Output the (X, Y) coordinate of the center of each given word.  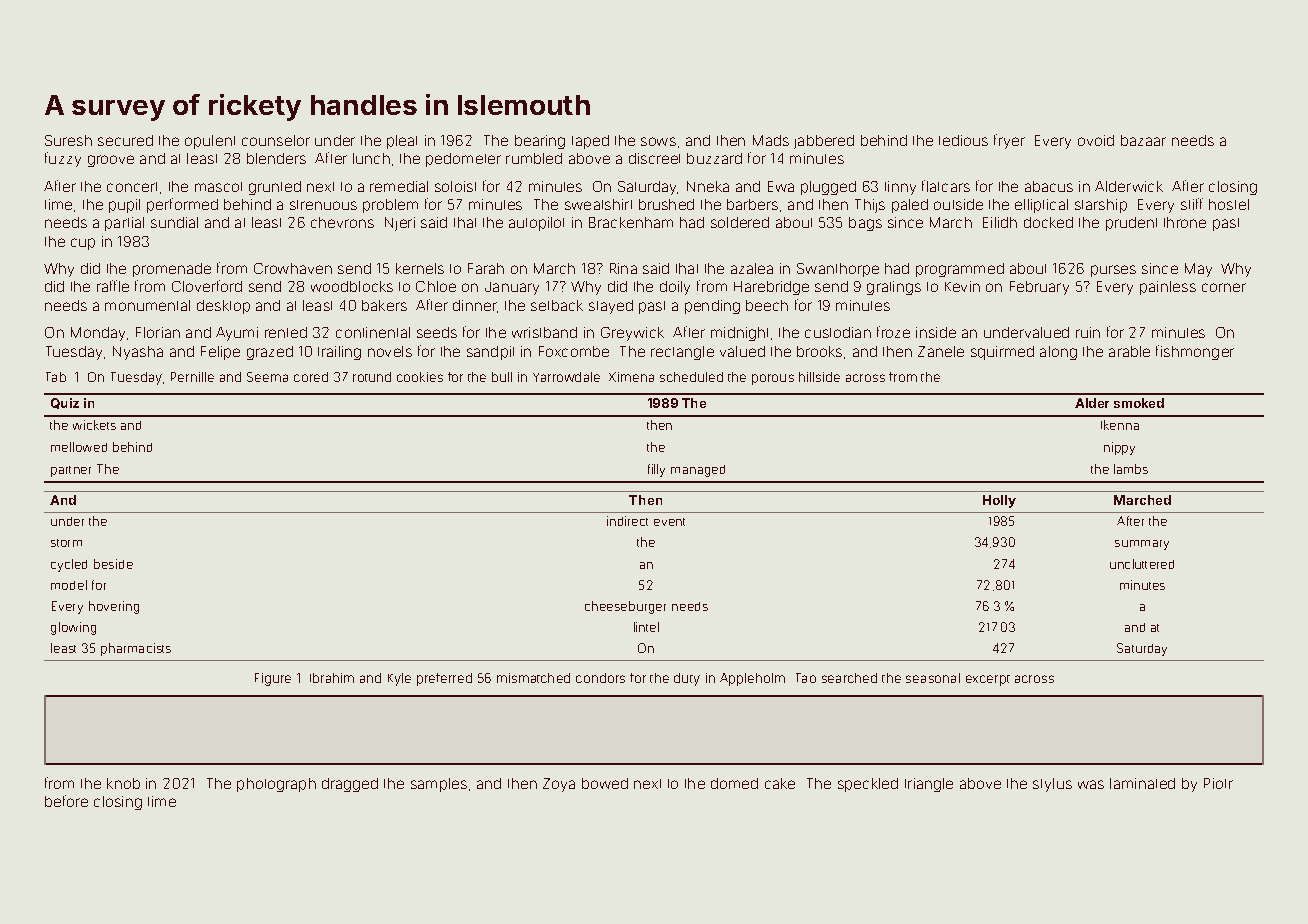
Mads (771, 140)
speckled (868, 785)
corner (1224, 287)
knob (123, 783)
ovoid (1096, 140)
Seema (267, 377)
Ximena (631, 377)
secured (125, 140)
